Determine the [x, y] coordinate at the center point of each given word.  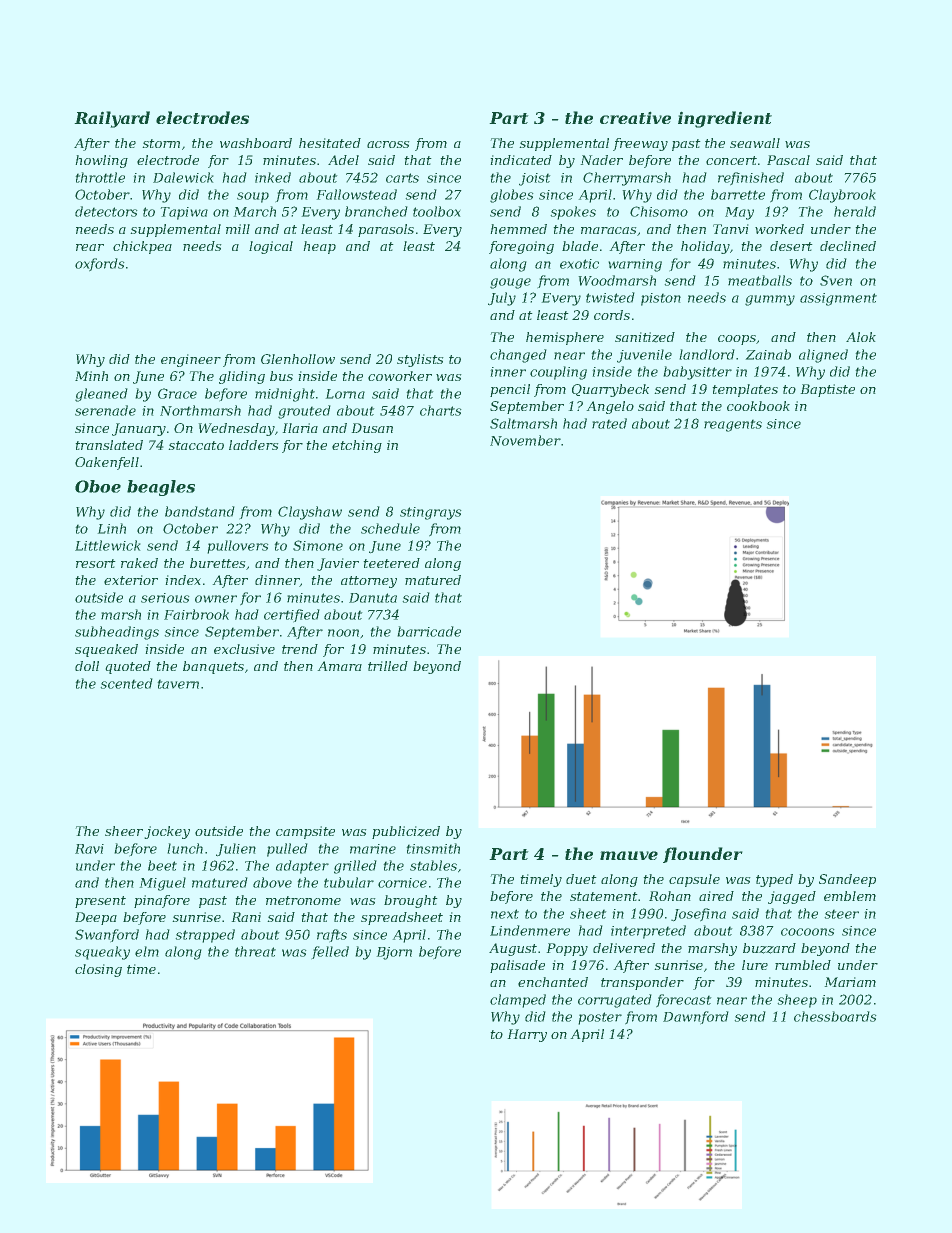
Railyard [112, 119]
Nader [601, 160]
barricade [429, 631]
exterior [131, 580]
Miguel [162, 884]
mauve [629, 855]
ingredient [725, 119]
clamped [518, 1001]
